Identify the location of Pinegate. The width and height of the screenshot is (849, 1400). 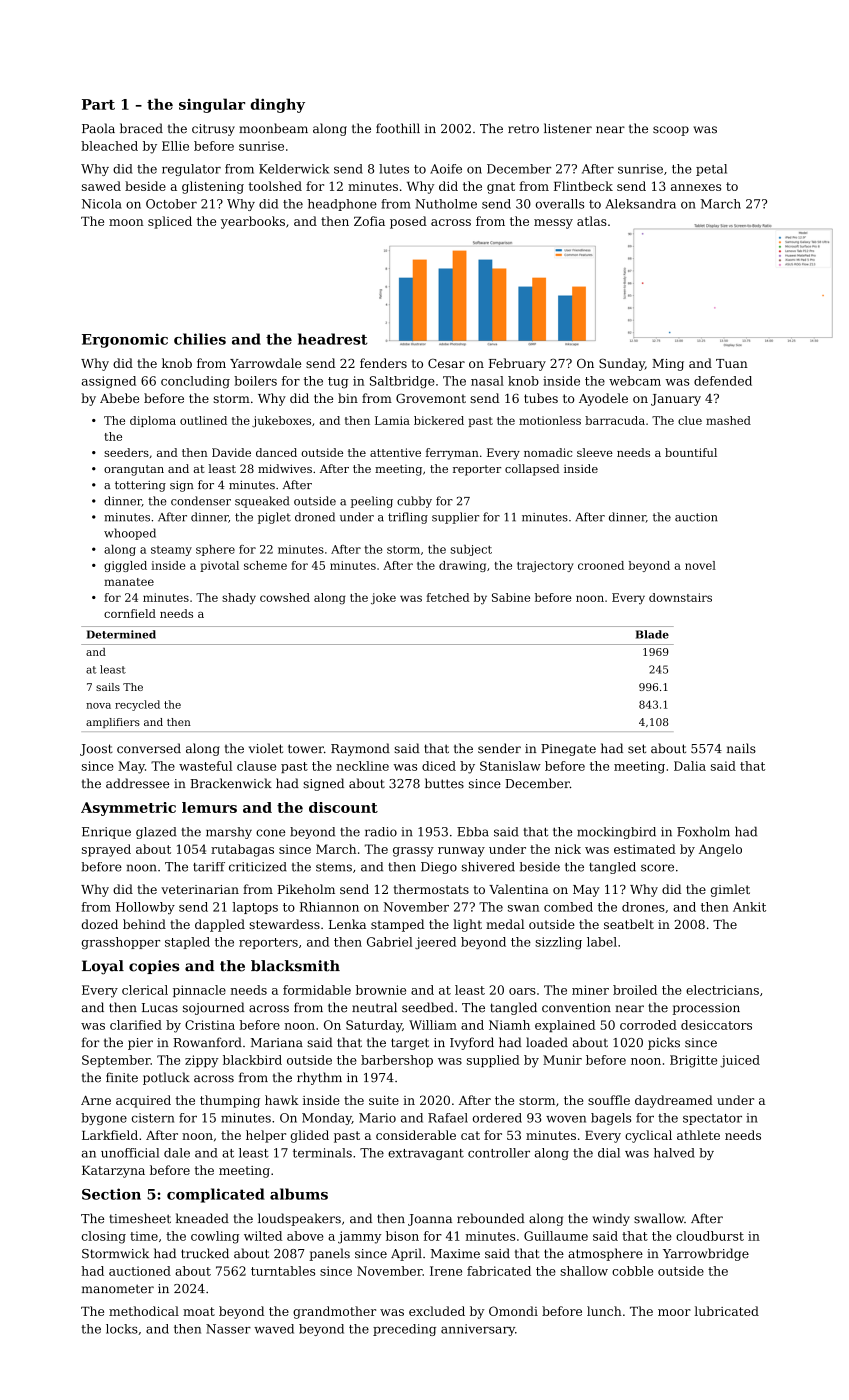
(568, 750).
